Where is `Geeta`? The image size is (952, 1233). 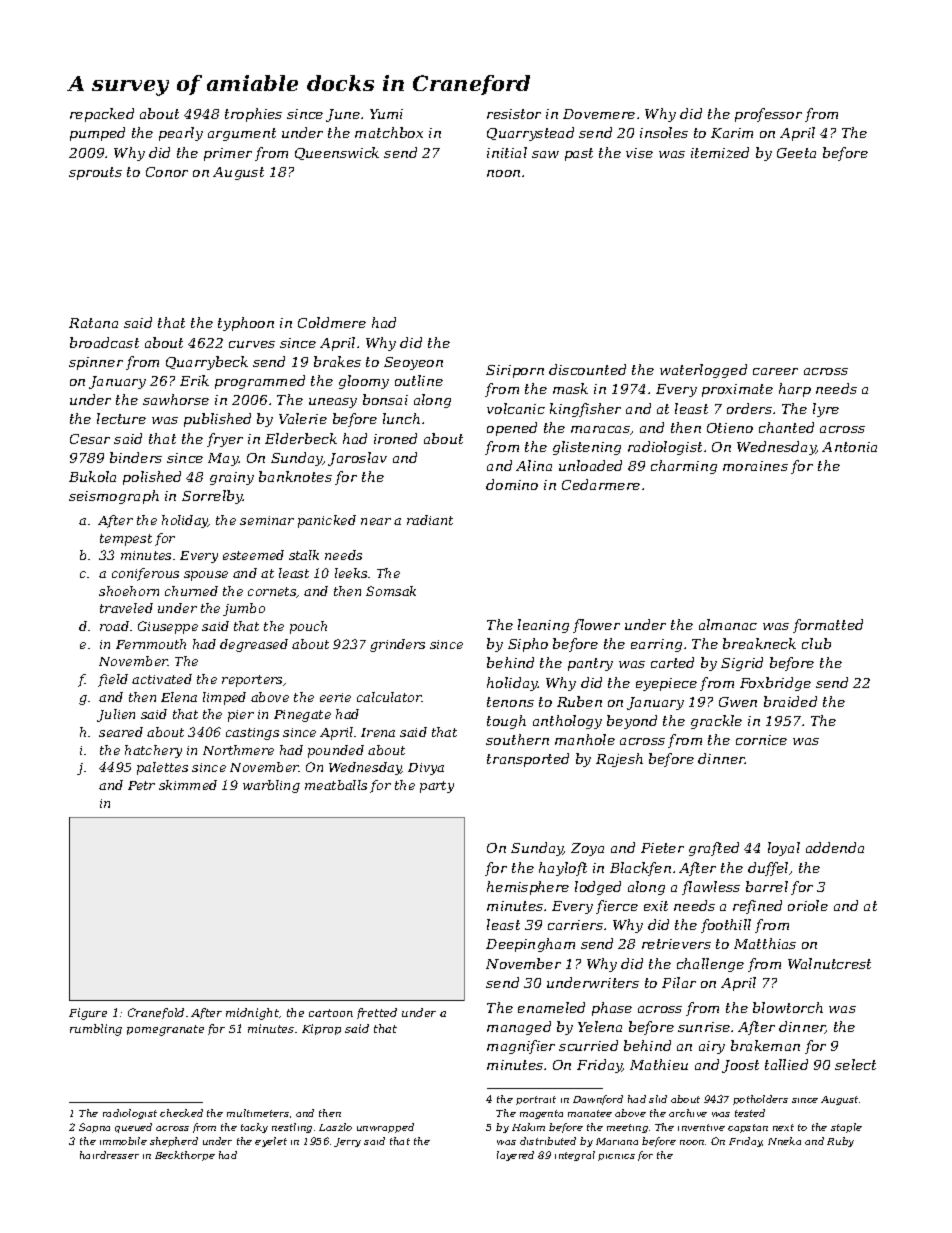 Geeta is located at coordinates (796, 153).
